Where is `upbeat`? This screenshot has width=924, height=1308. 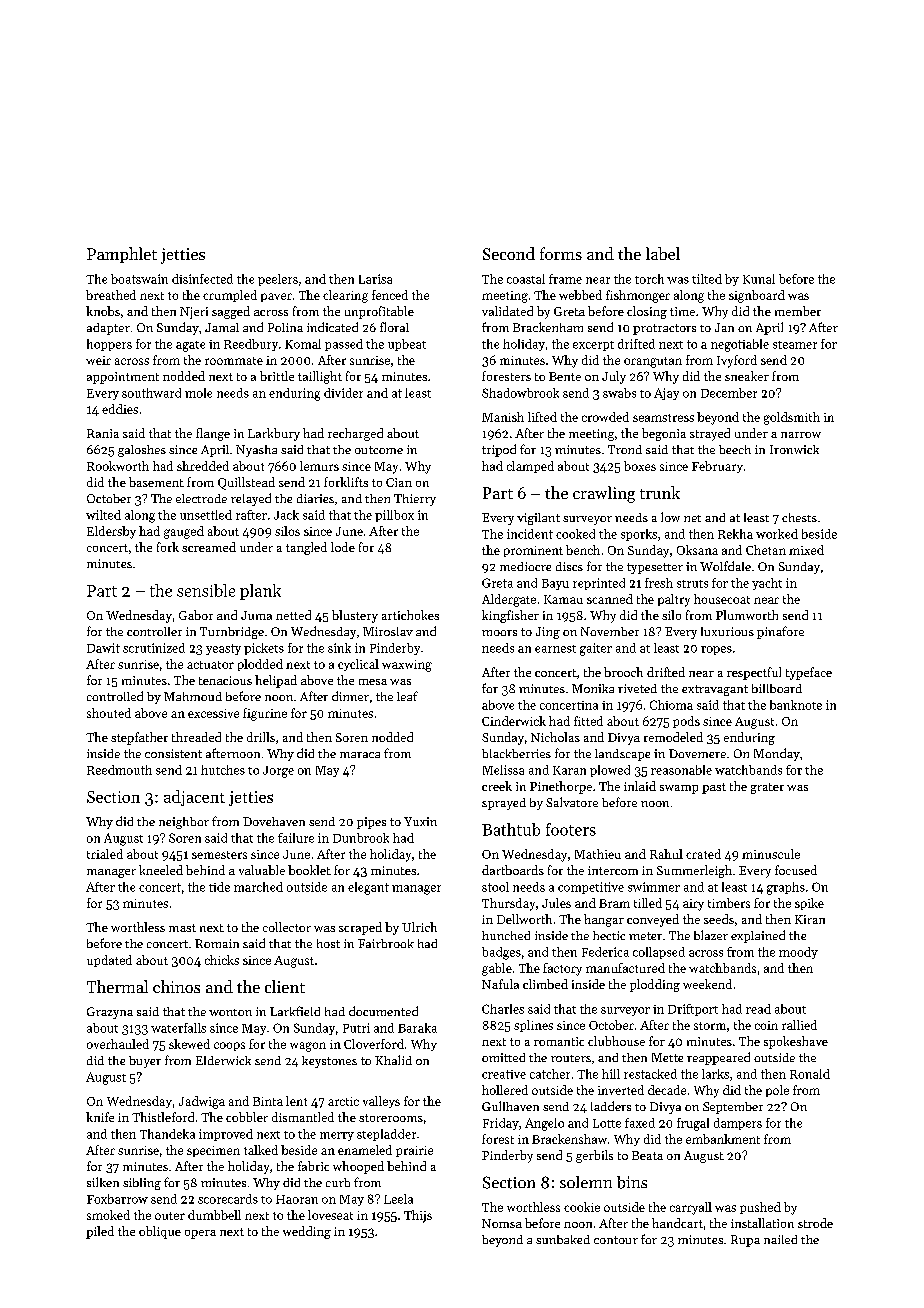 upbeat is located at coordinates (407, 345).
